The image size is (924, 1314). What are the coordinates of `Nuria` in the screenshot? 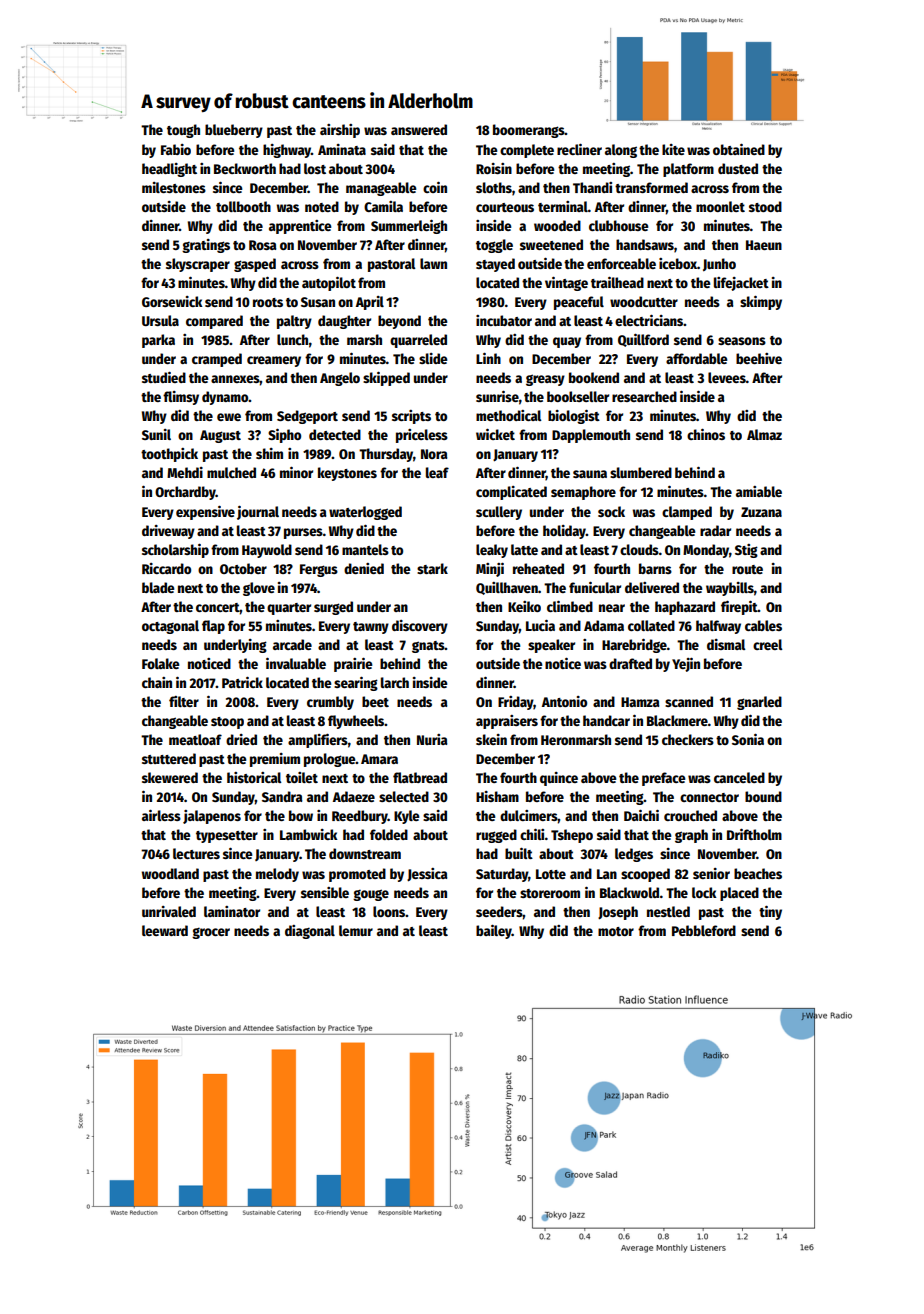 It's located at (432, 739).
